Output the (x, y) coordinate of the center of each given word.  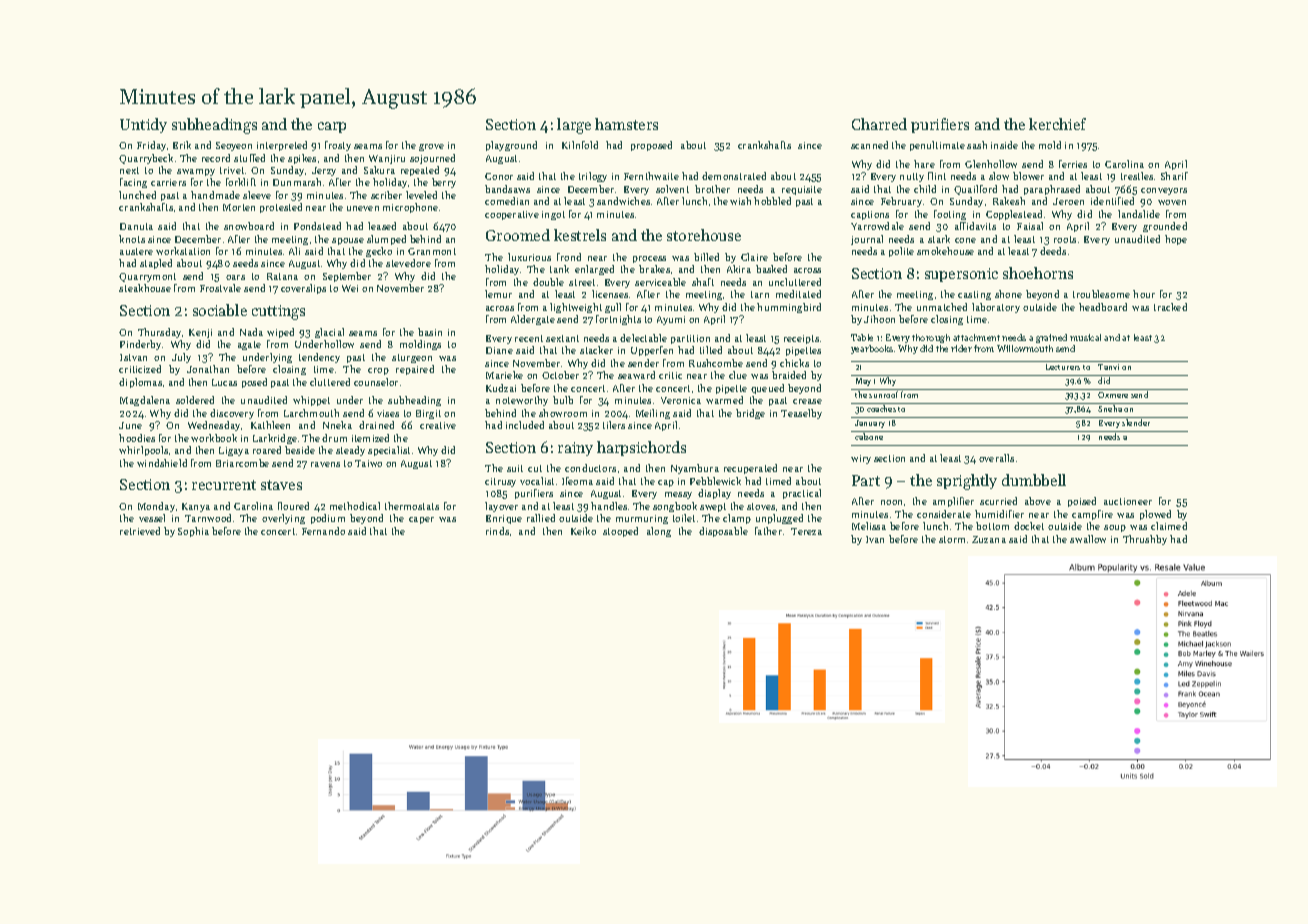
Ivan (875, 539)
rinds (497, 531)
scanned (869, 145)
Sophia (193, 532)
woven (1172, 202)
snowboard (249, 226)
